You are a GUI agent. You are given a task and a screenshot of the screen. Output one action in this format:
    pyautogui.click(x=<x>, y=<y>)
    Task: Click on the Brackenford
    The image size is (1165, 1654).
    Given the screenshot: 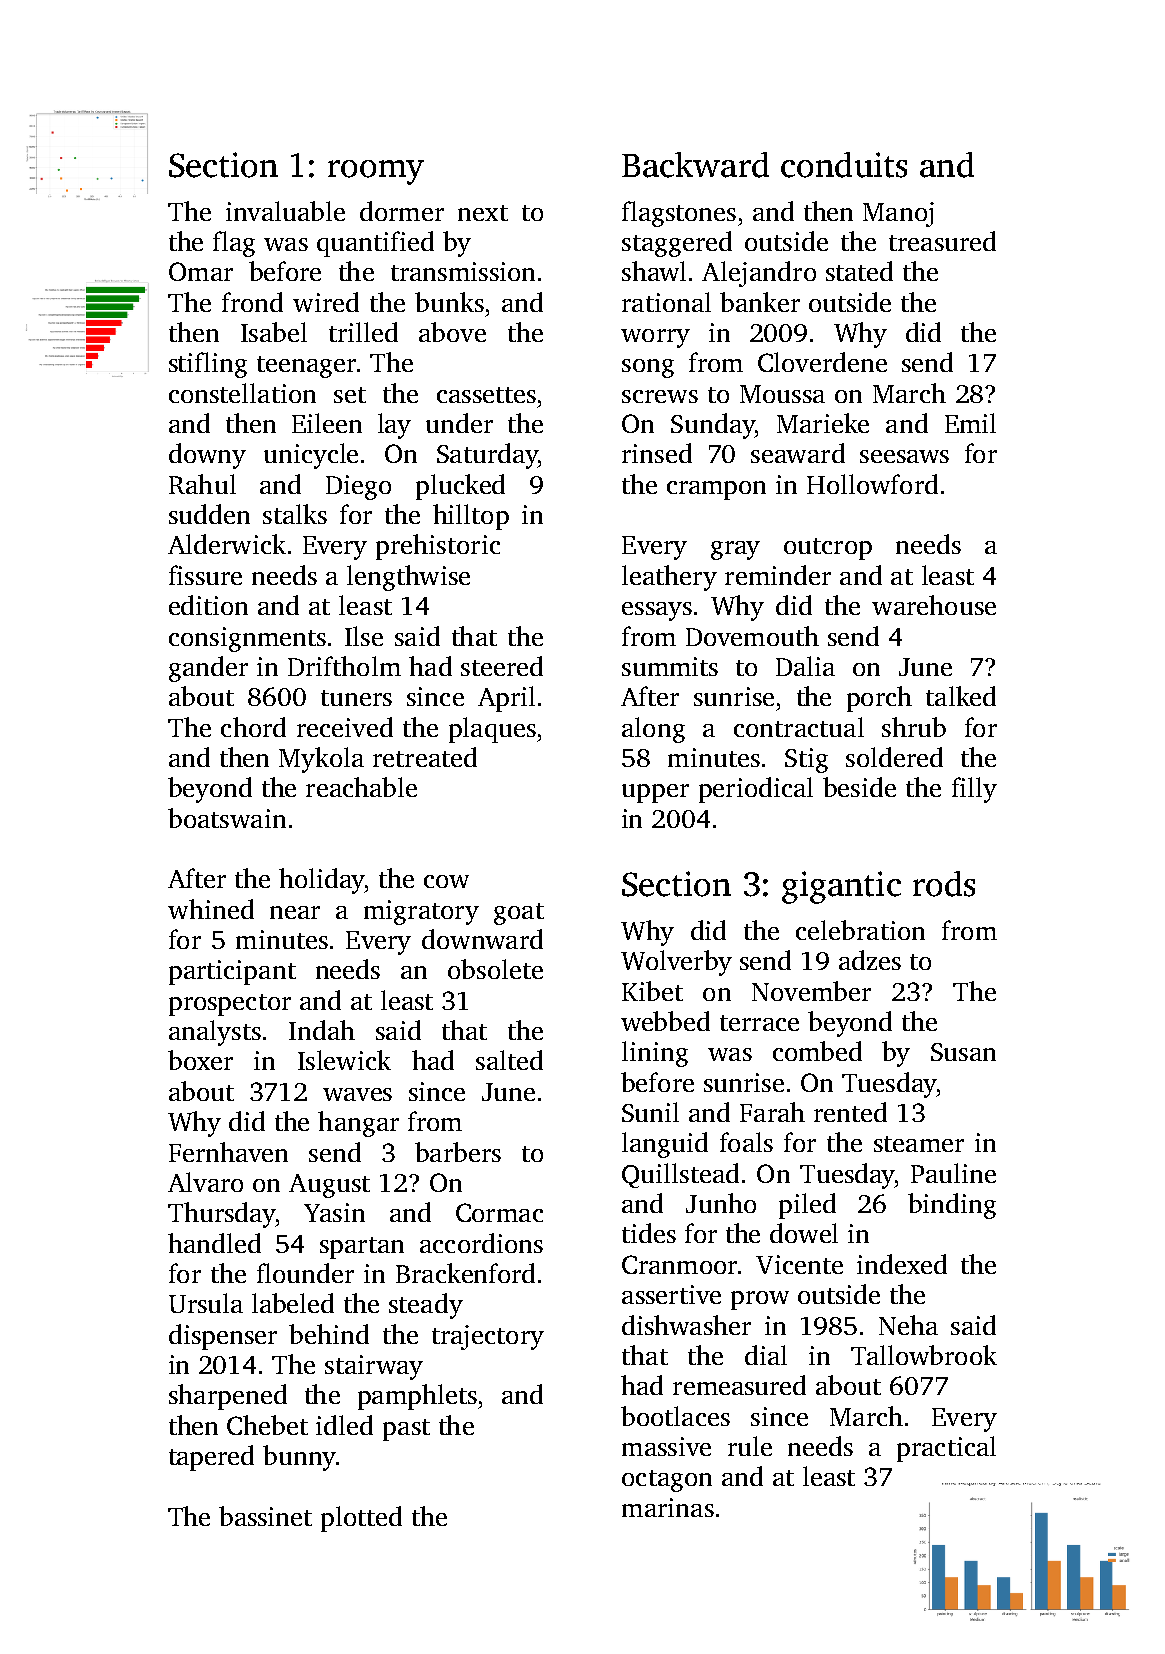 What is the action you would take?
    pyautogui.click(x=465, y=1273)
